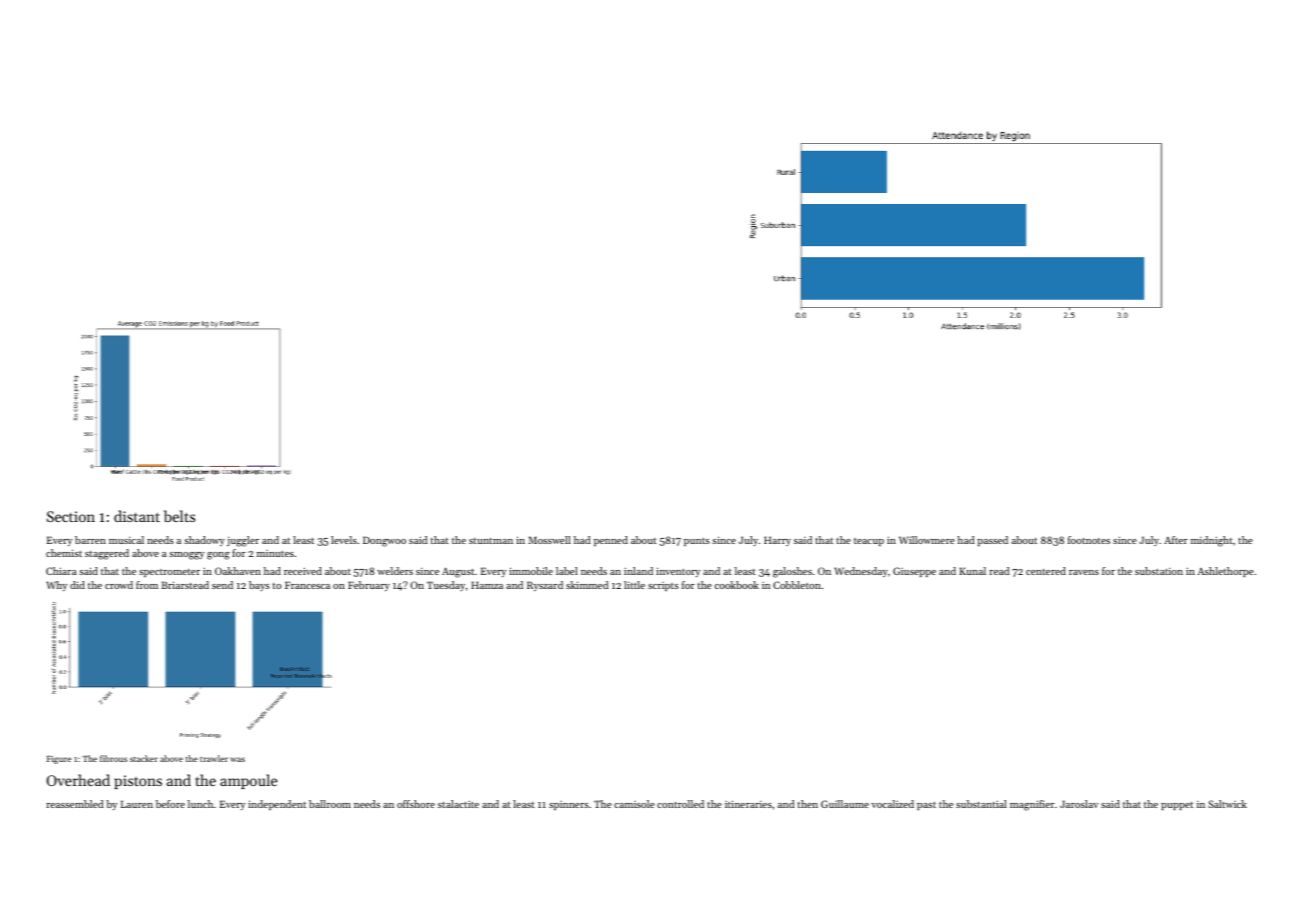  Describe the element at coordinates (237, 759) in the page. I see `was` at that location.
